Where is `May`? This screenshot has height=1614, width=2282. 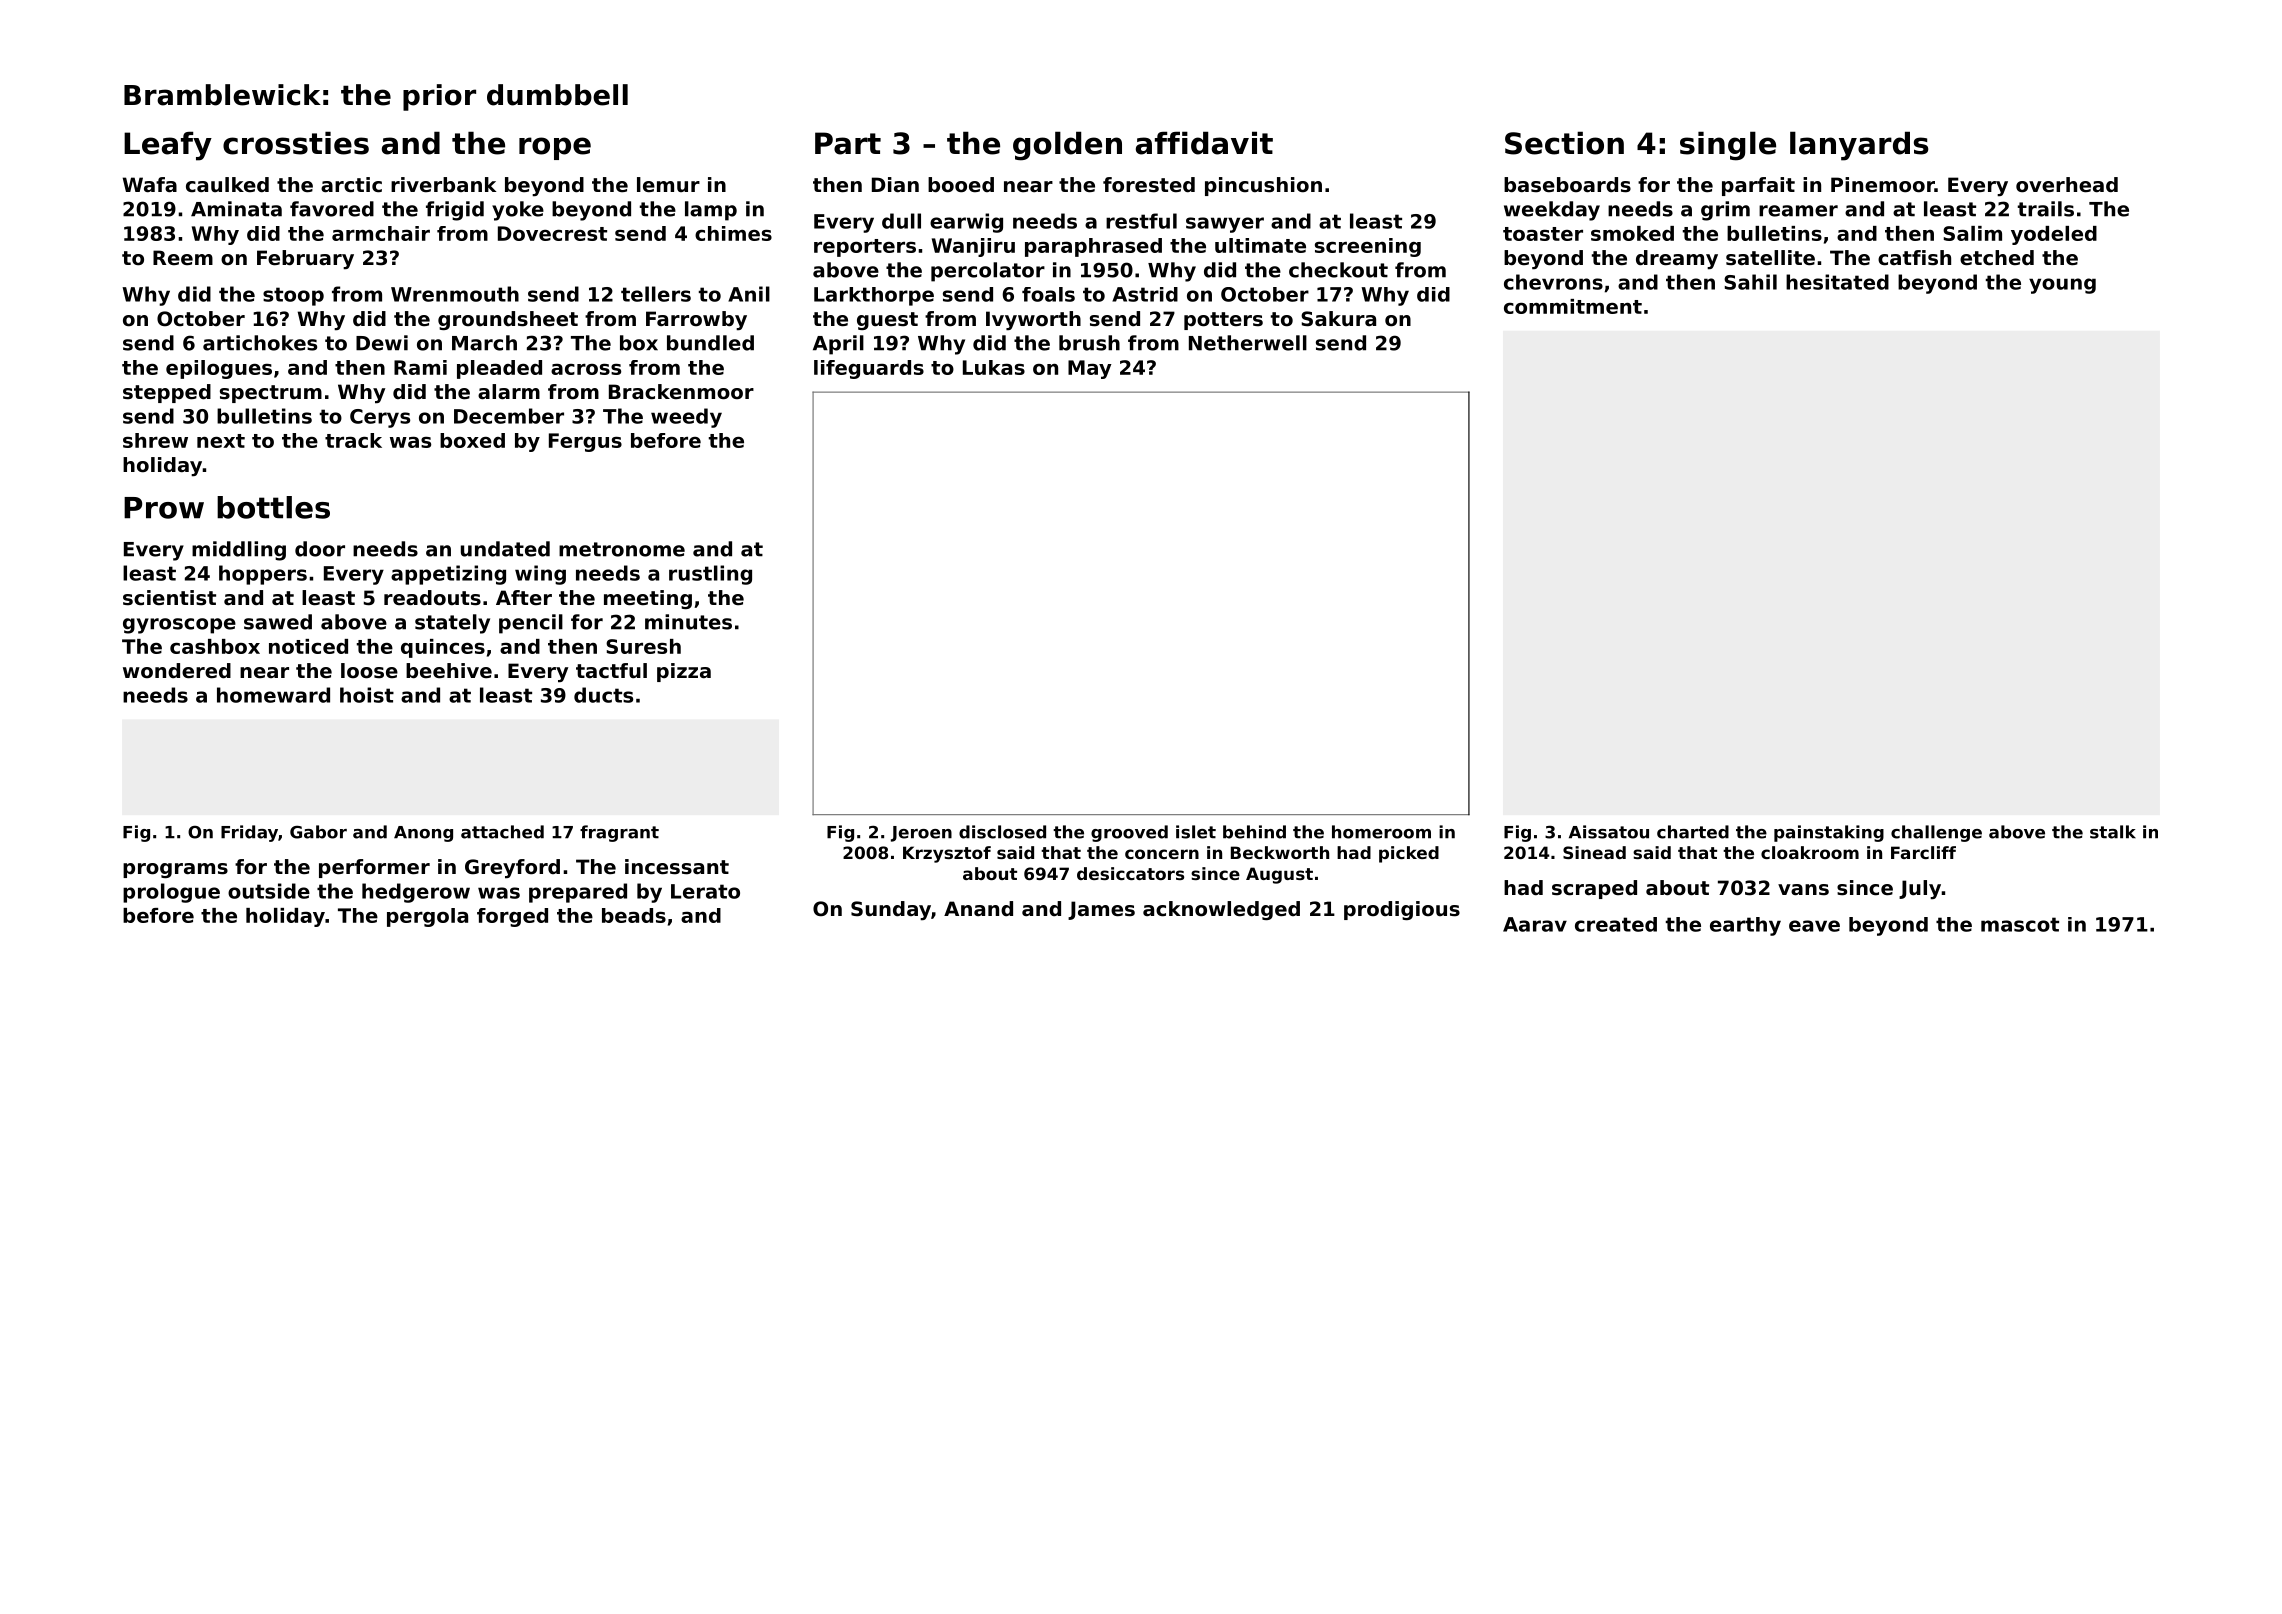
May is located at coordinates (1090, 369).
